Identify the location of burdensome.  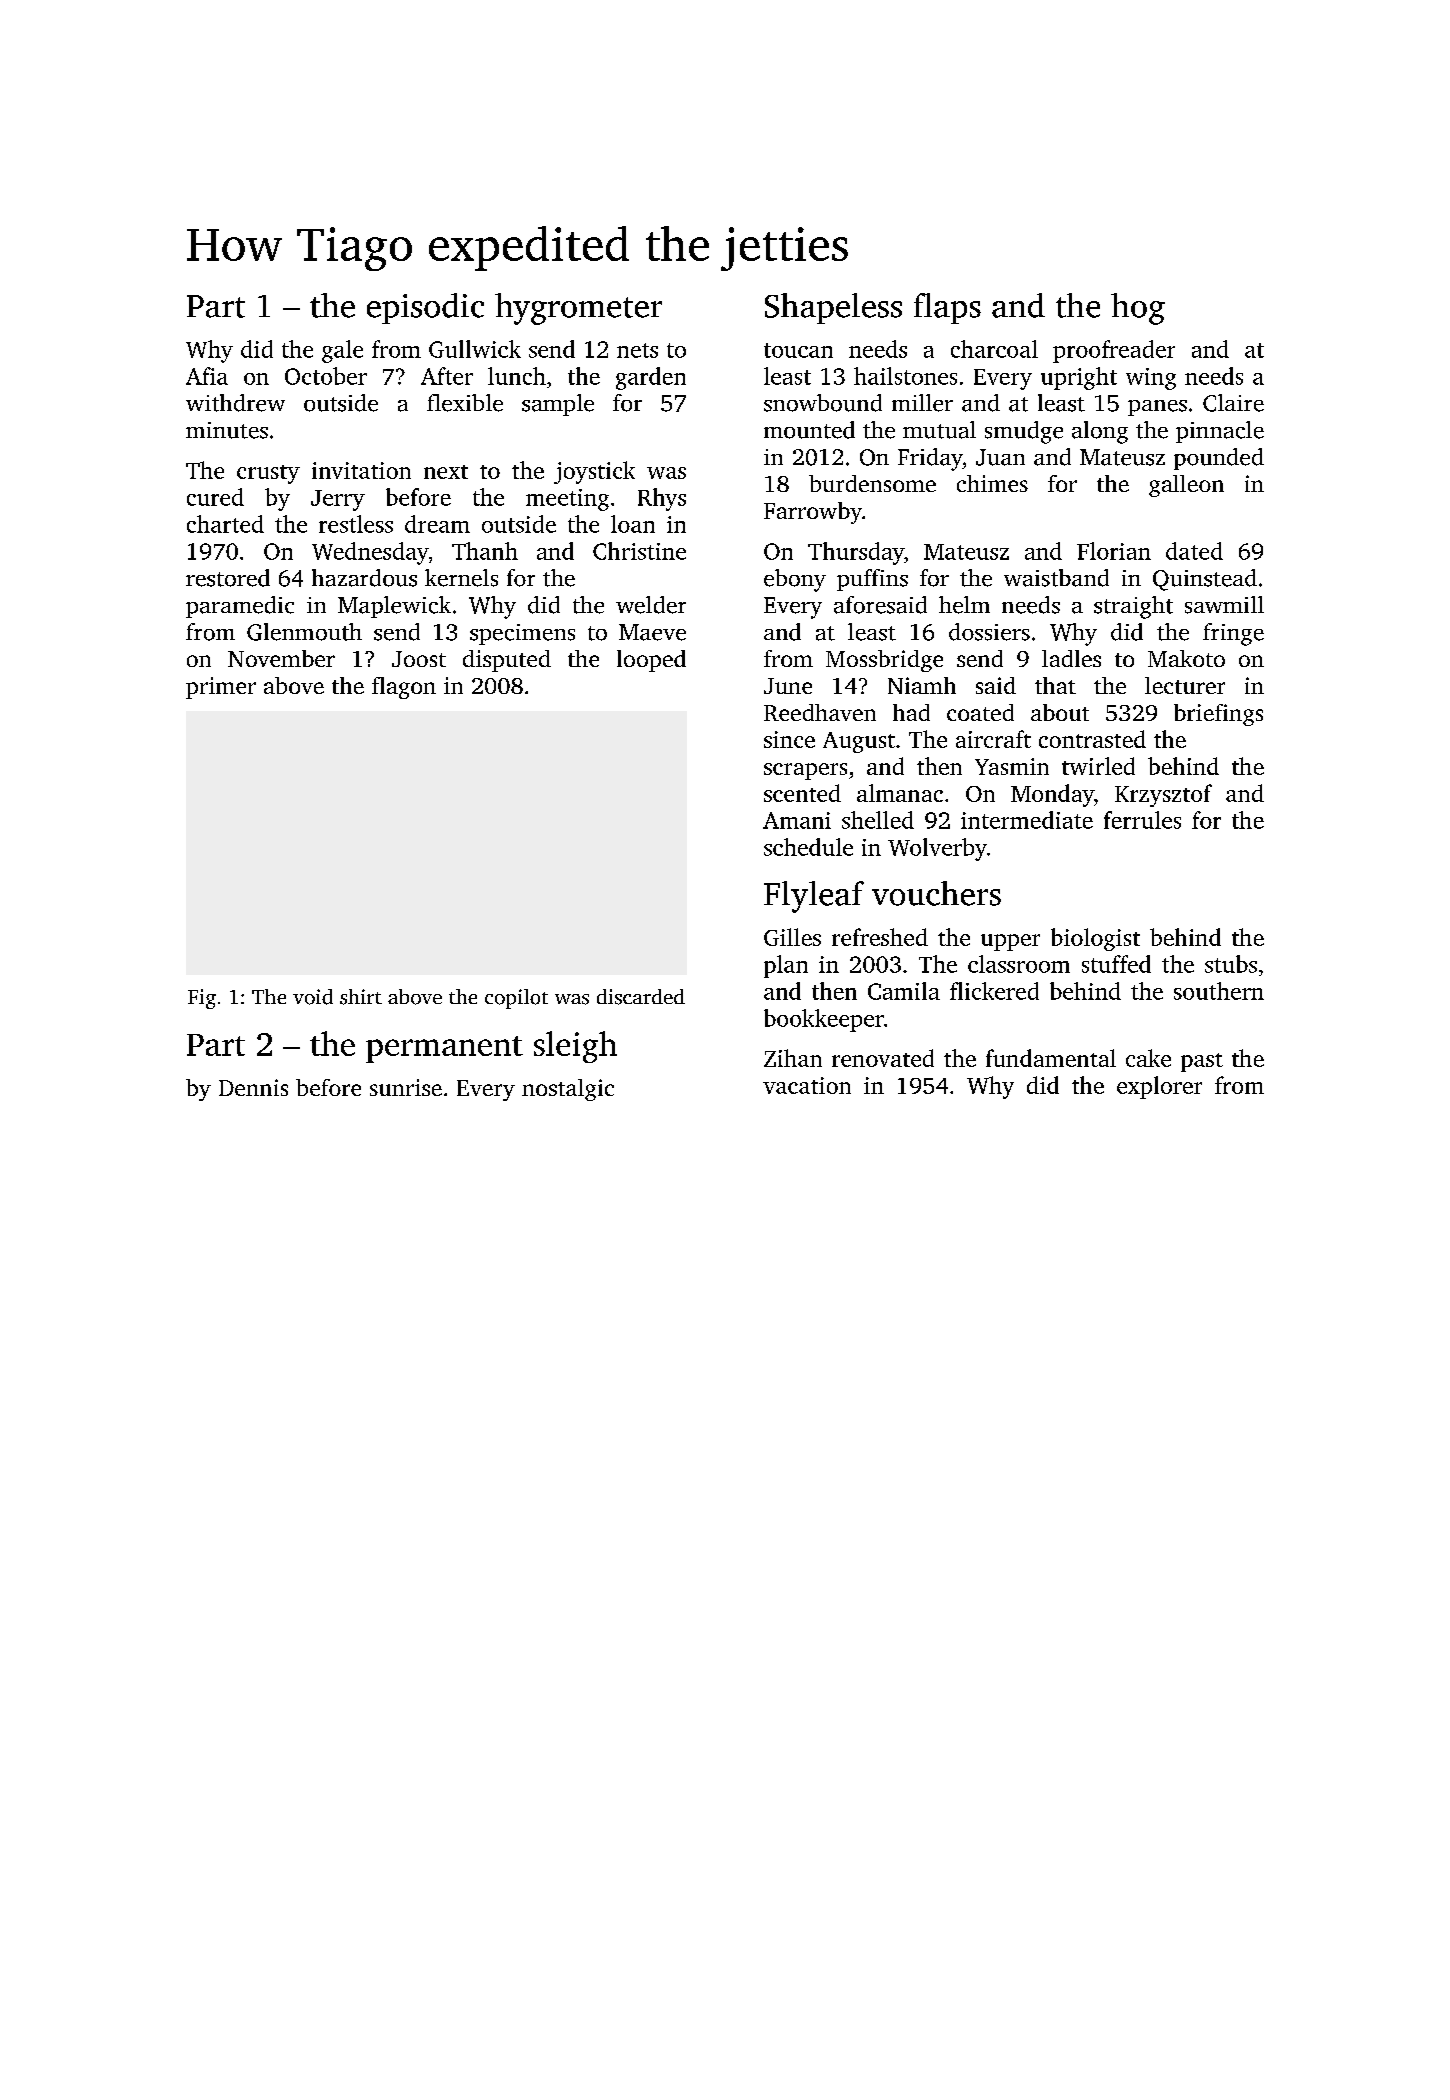
(872, 483).
